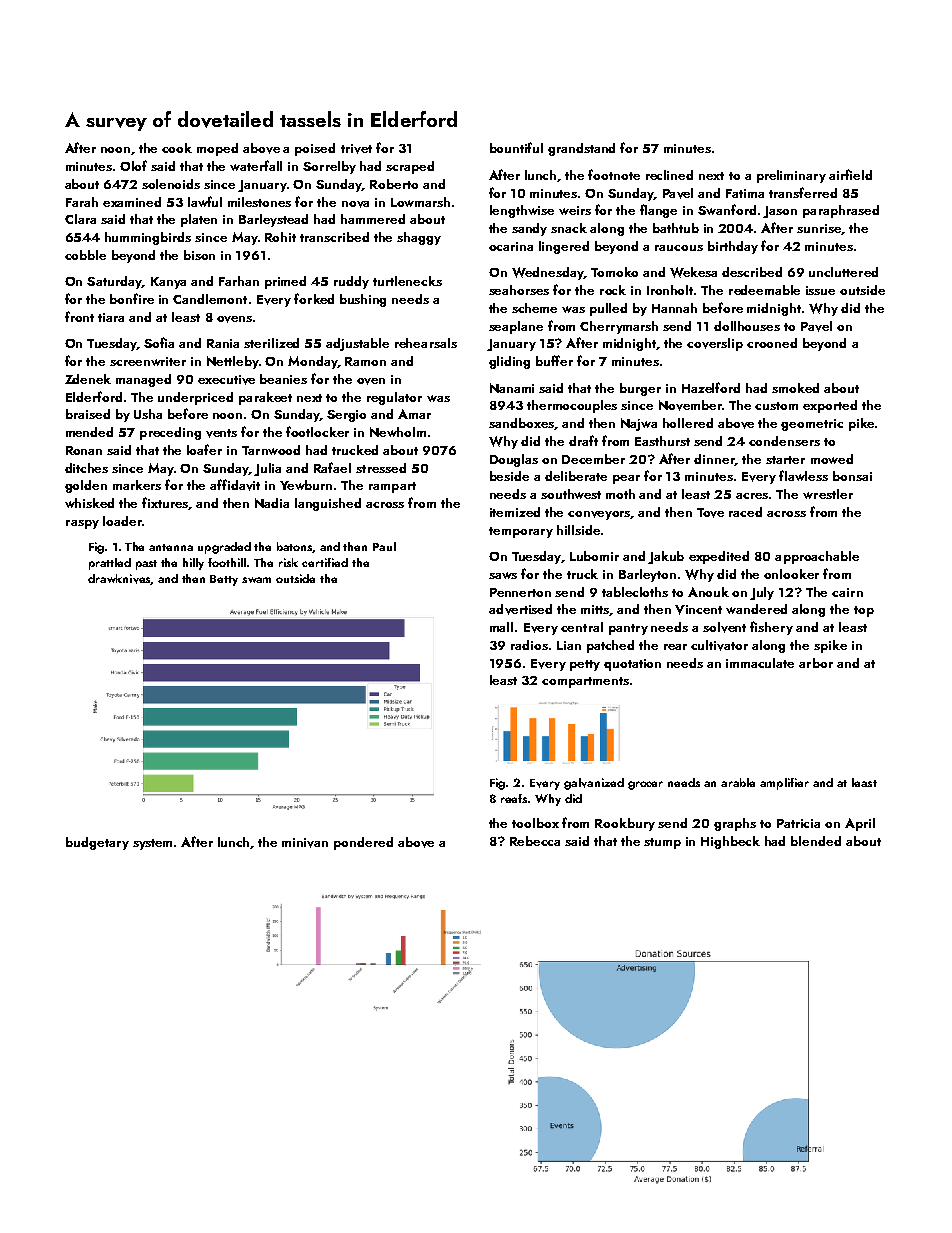  What do you see at coordinates (97, 843) in the document?
I see `budgetary` at bounding box center [97, 843].
